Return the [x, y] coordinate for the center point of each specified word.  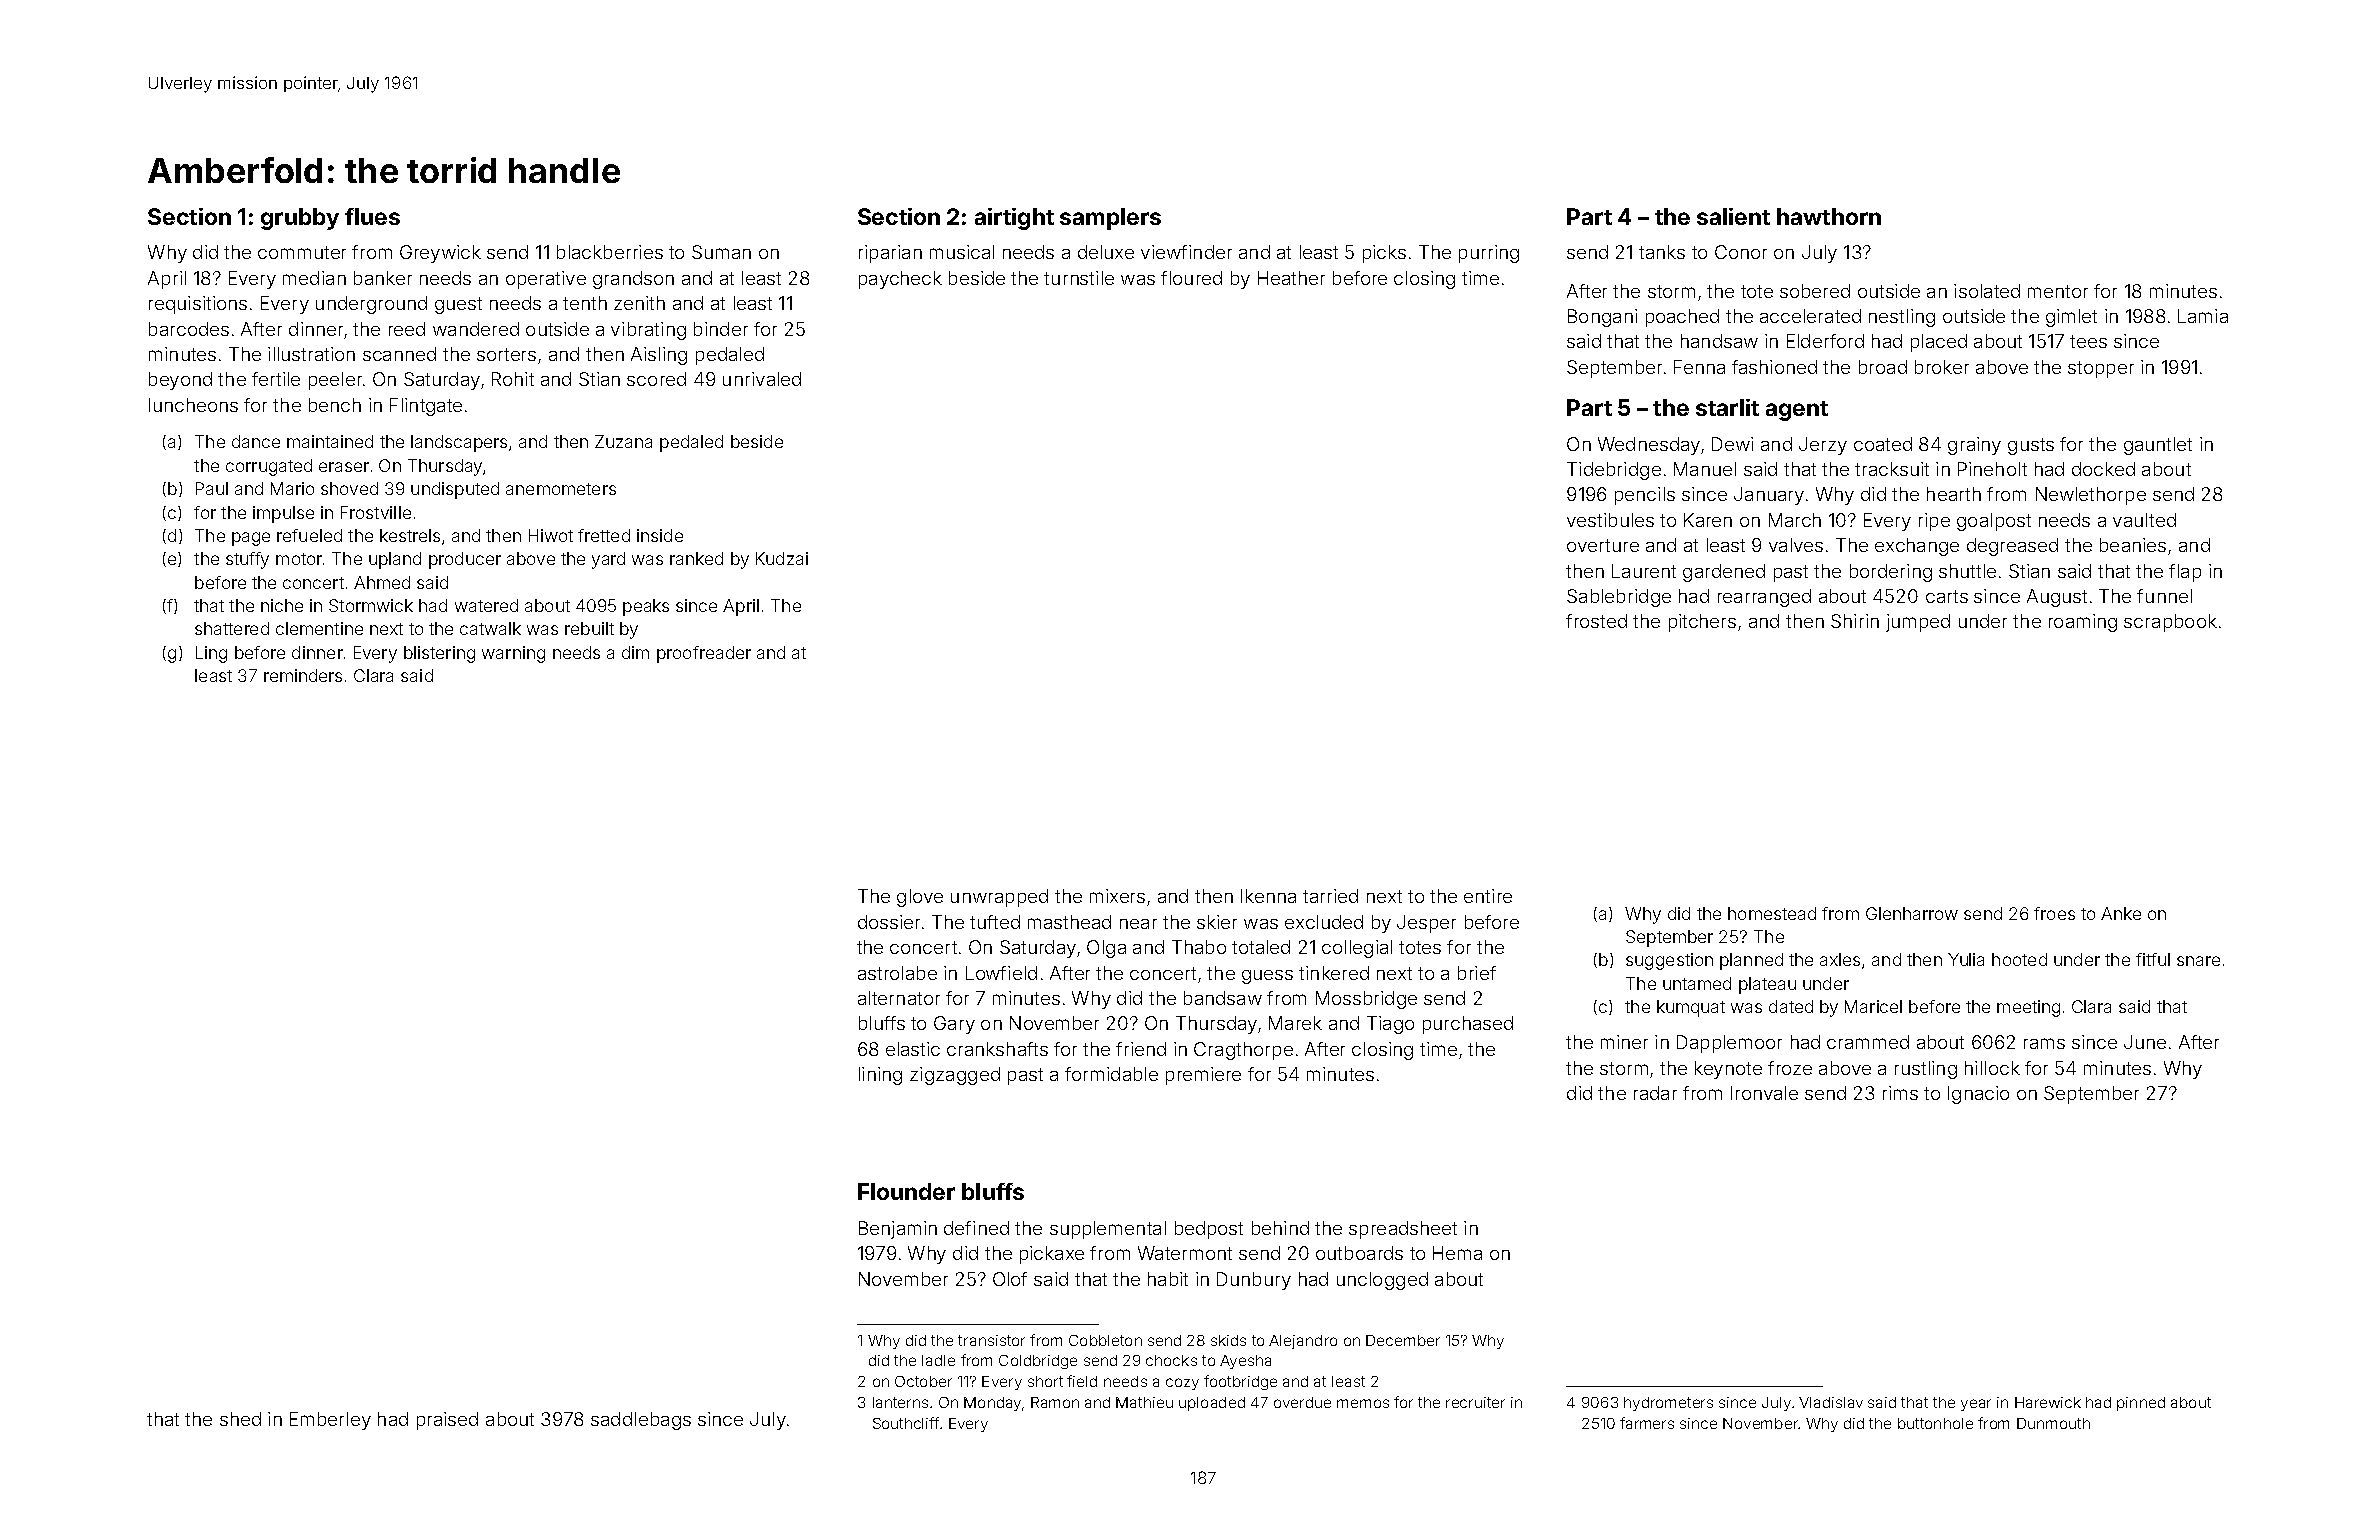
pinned [2141, 1404]
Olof [1010, 1279]
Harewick [2048, 1402]
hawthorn [1829, 216]
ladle [938, 1360]
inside [660, 535]
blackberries [610, 252]
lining [880, 1076]
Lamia [2203, 316]
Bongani [1602, 318]
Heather [1291, 278]
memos [1363, 1403]
